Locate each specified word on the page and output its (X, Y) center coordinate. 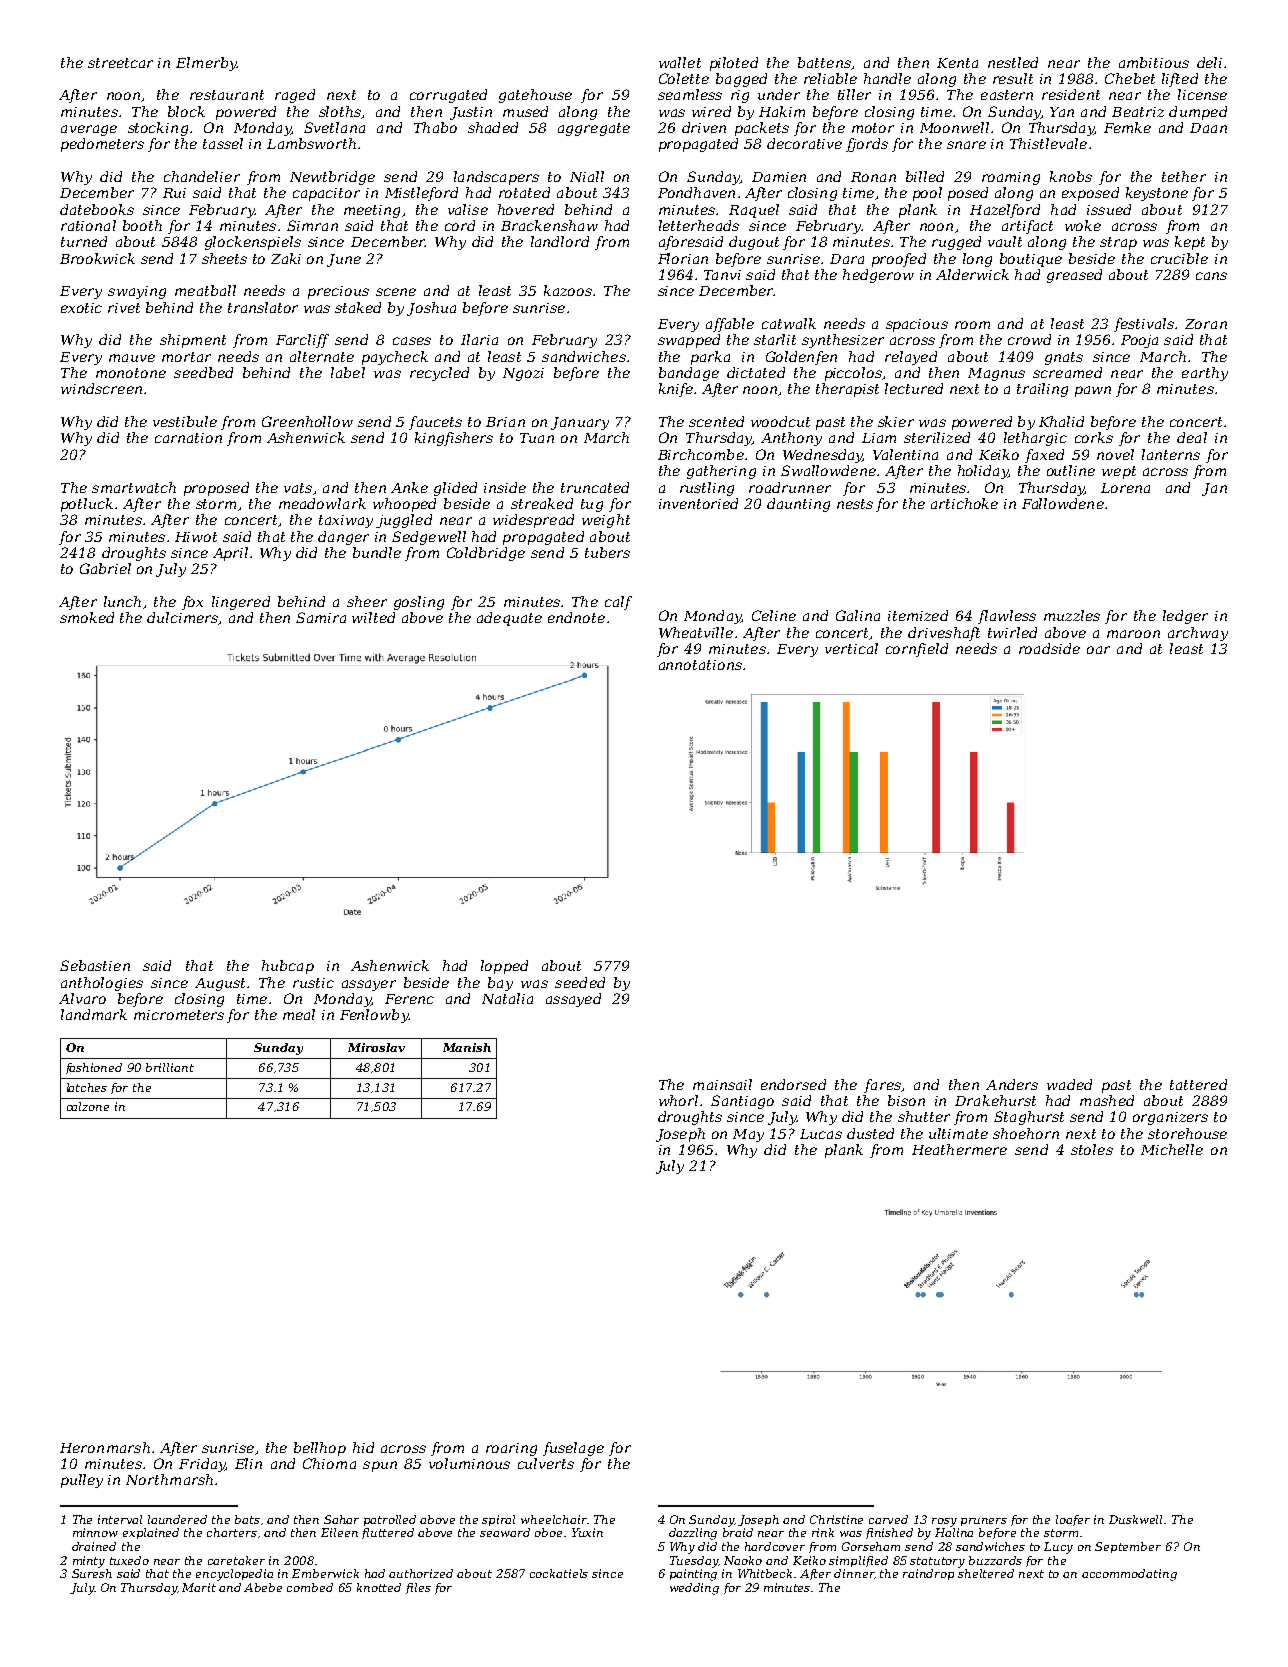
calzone (88, 1106)
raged (295, 96)
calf (618, 603)
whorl (678, 1100)
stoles (1092, 1149)
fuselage (573, 1449)
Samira (321, 617)
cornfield (917, 650)
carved (888, 1519)
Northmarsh (169, 1479)
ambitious (1154, 62)
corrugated (448, 96)
